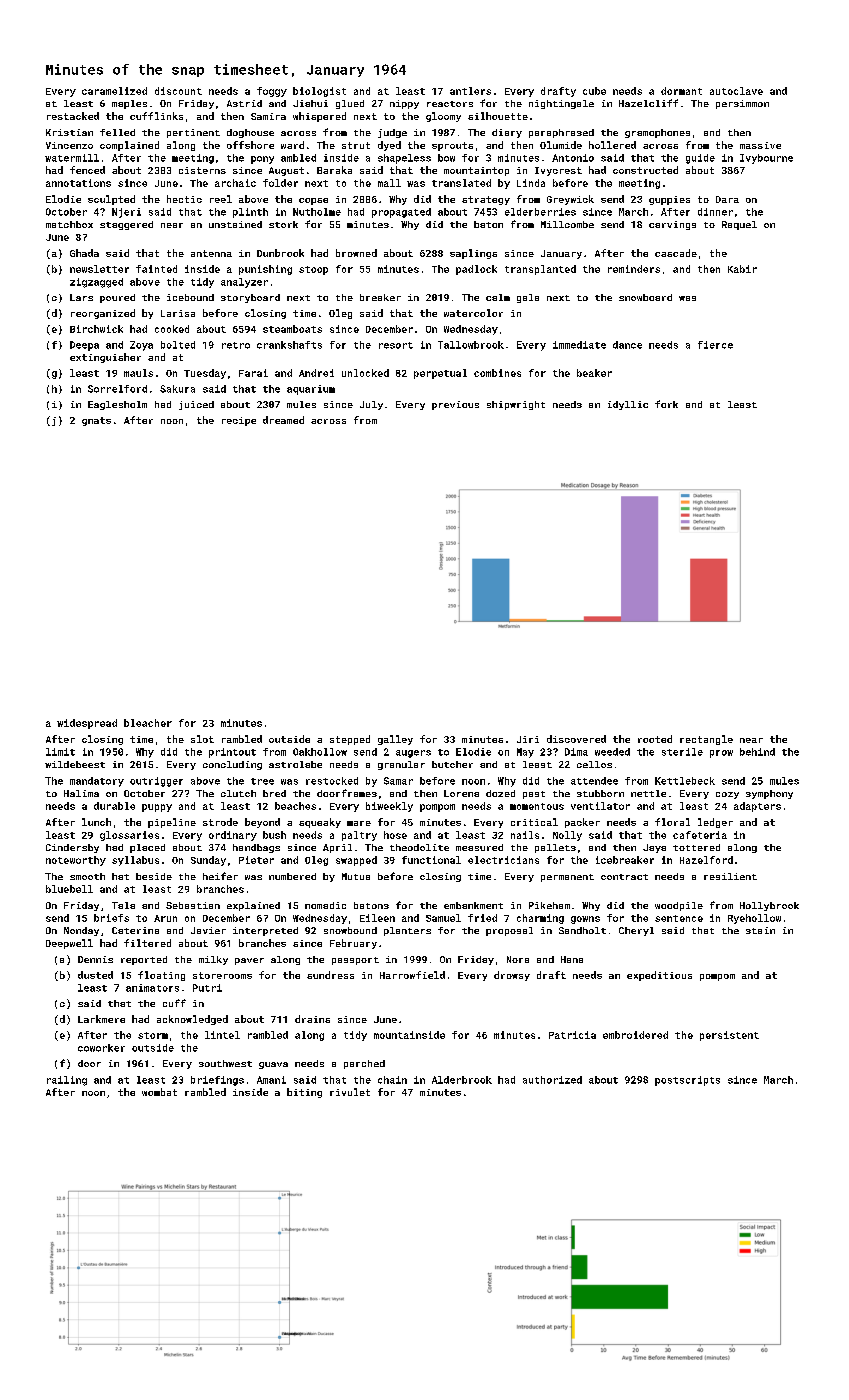 The width and height of the screenshot is (849, 1400). What do you see at coordinates (470, 91) in the screenshot?
I see `antlers` at bounding box center [470, 91].
